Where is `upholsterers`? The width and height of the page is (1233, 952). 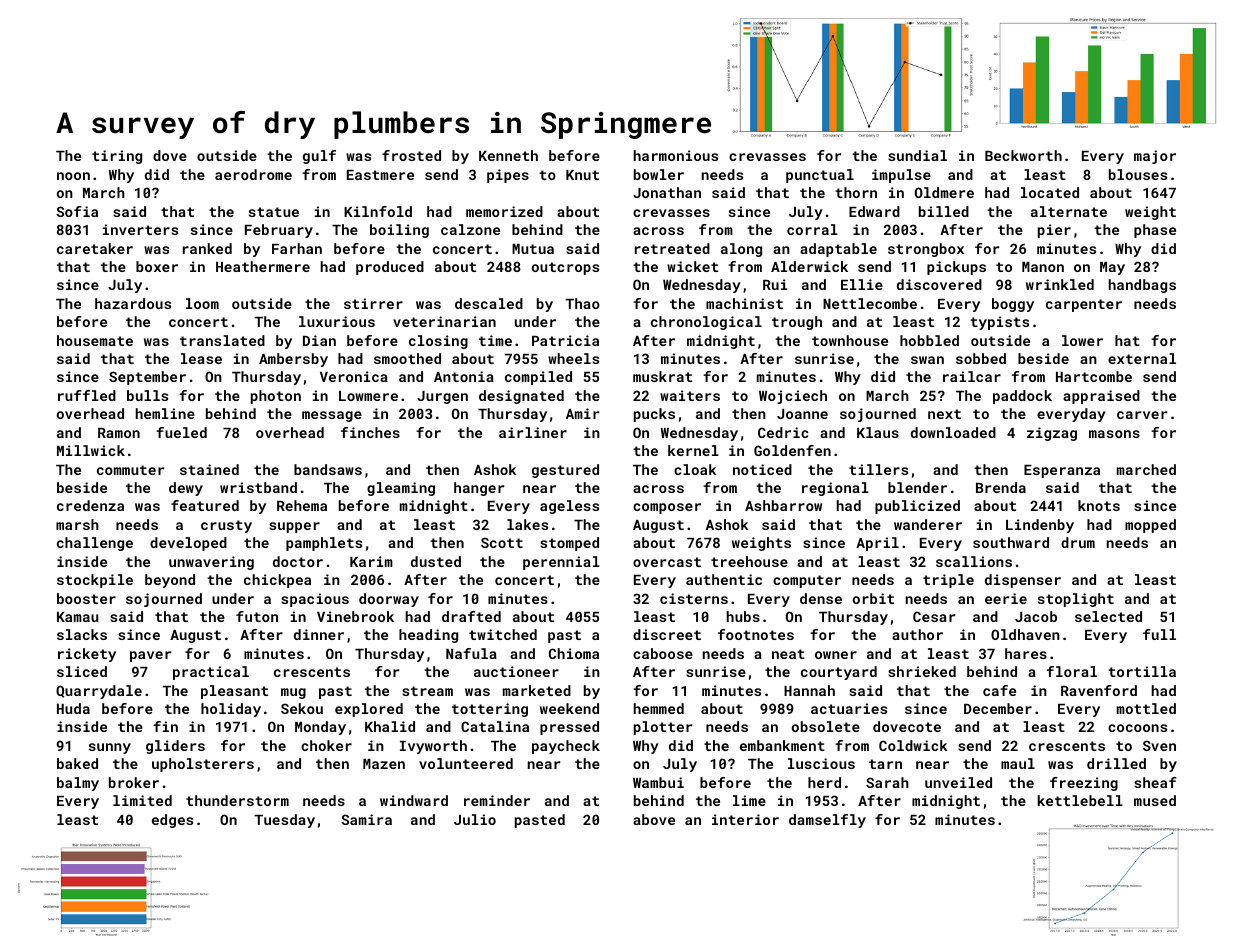
upholsterers is located at coordinates (203, 765).
